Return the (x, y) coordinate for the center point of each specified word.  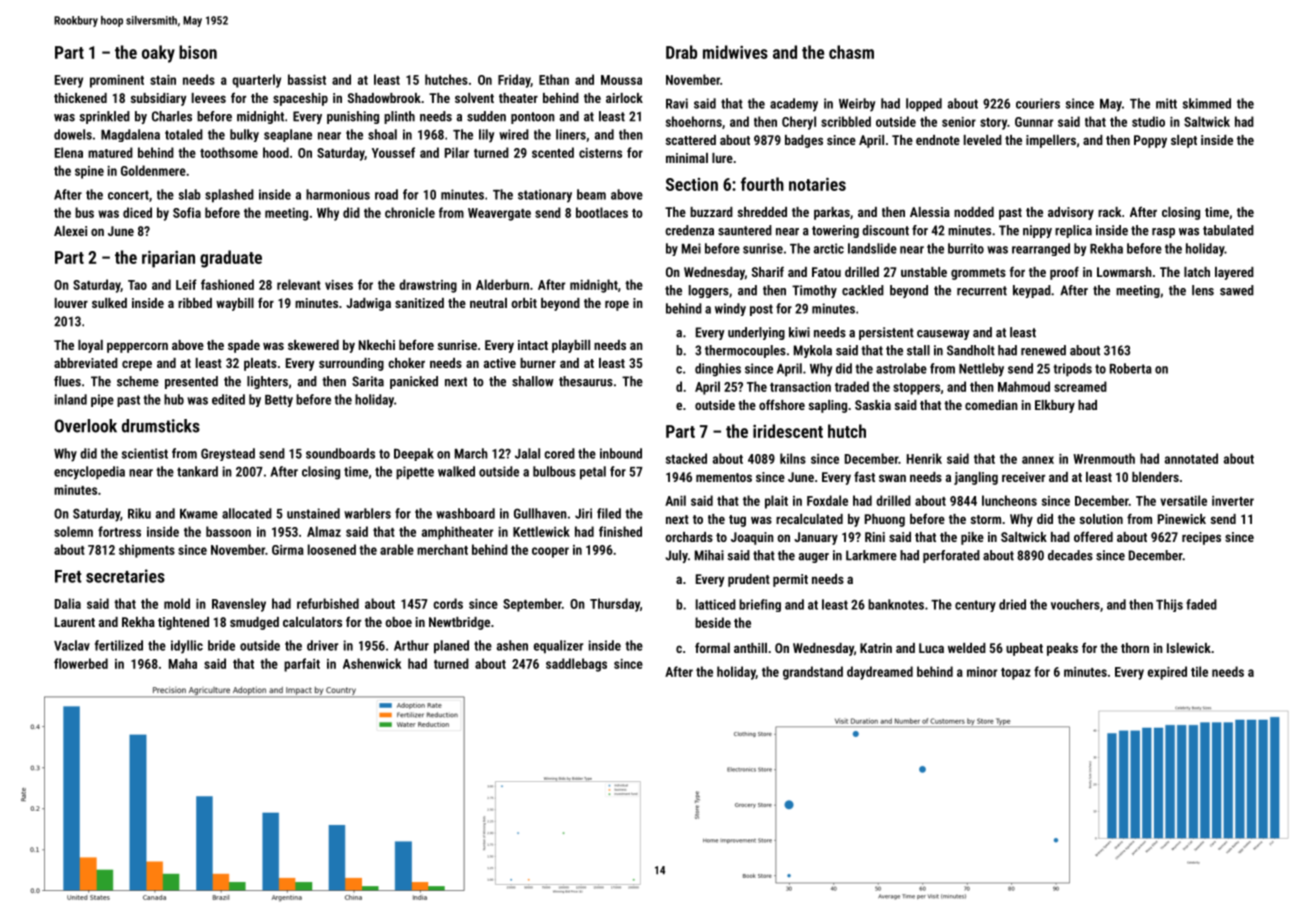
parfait (302, 665)
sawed (1237, 290)
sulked (109, 303)
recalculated (809, 519)
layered (1234, 273)
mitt (1166, 103)
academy (794, 105)
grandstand (813, 673)
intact (533, 345)
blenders (1155, 477)
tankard (197, 471)
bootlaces (602, 212)
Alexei (70, 231)
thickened (80, 98)
